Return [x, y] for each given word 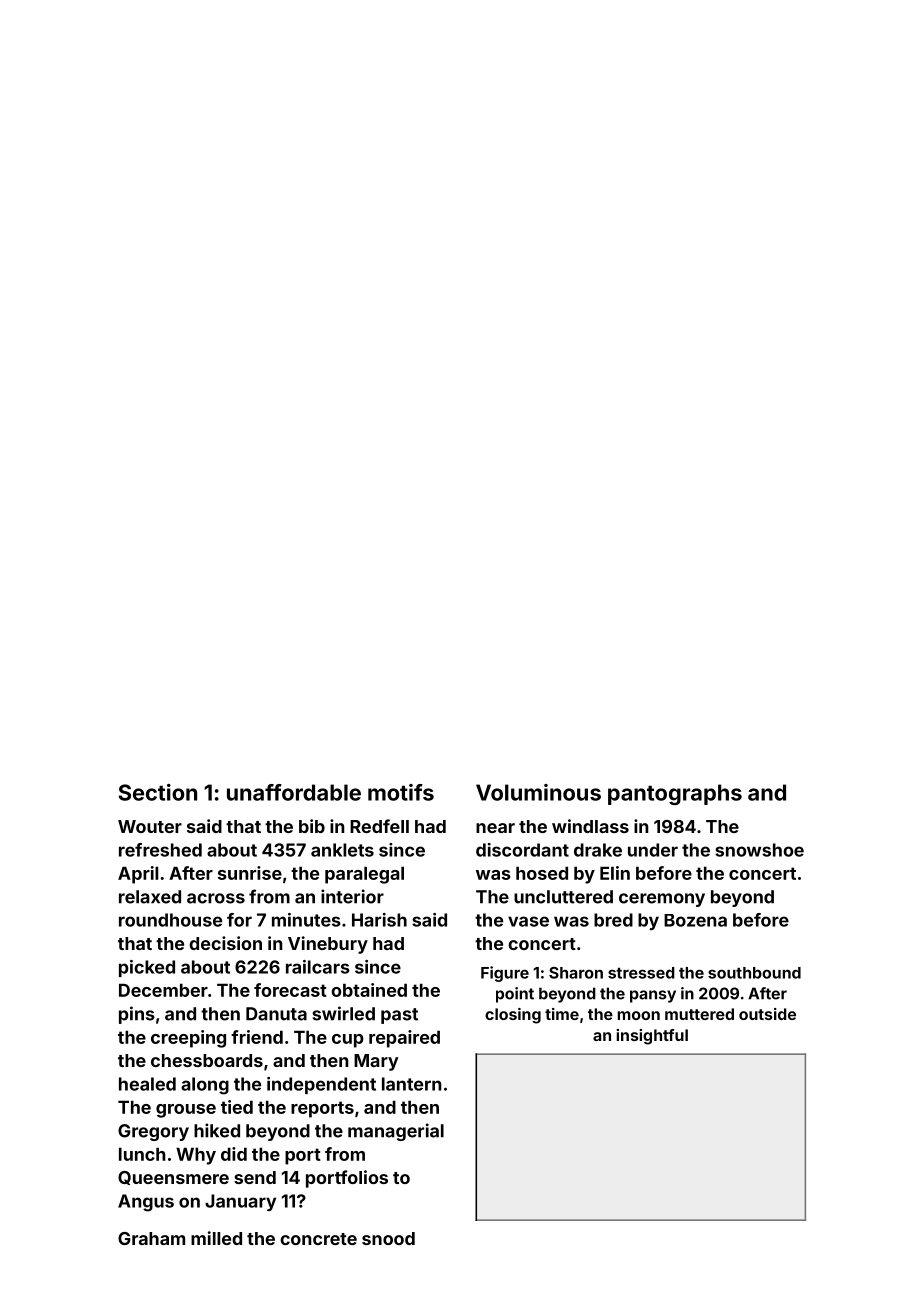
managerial [396, 1132]
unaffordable [294, 792]
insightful [652, 1037]
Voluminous [538, 792]
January [240, 1202]
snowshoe [759, 850]
